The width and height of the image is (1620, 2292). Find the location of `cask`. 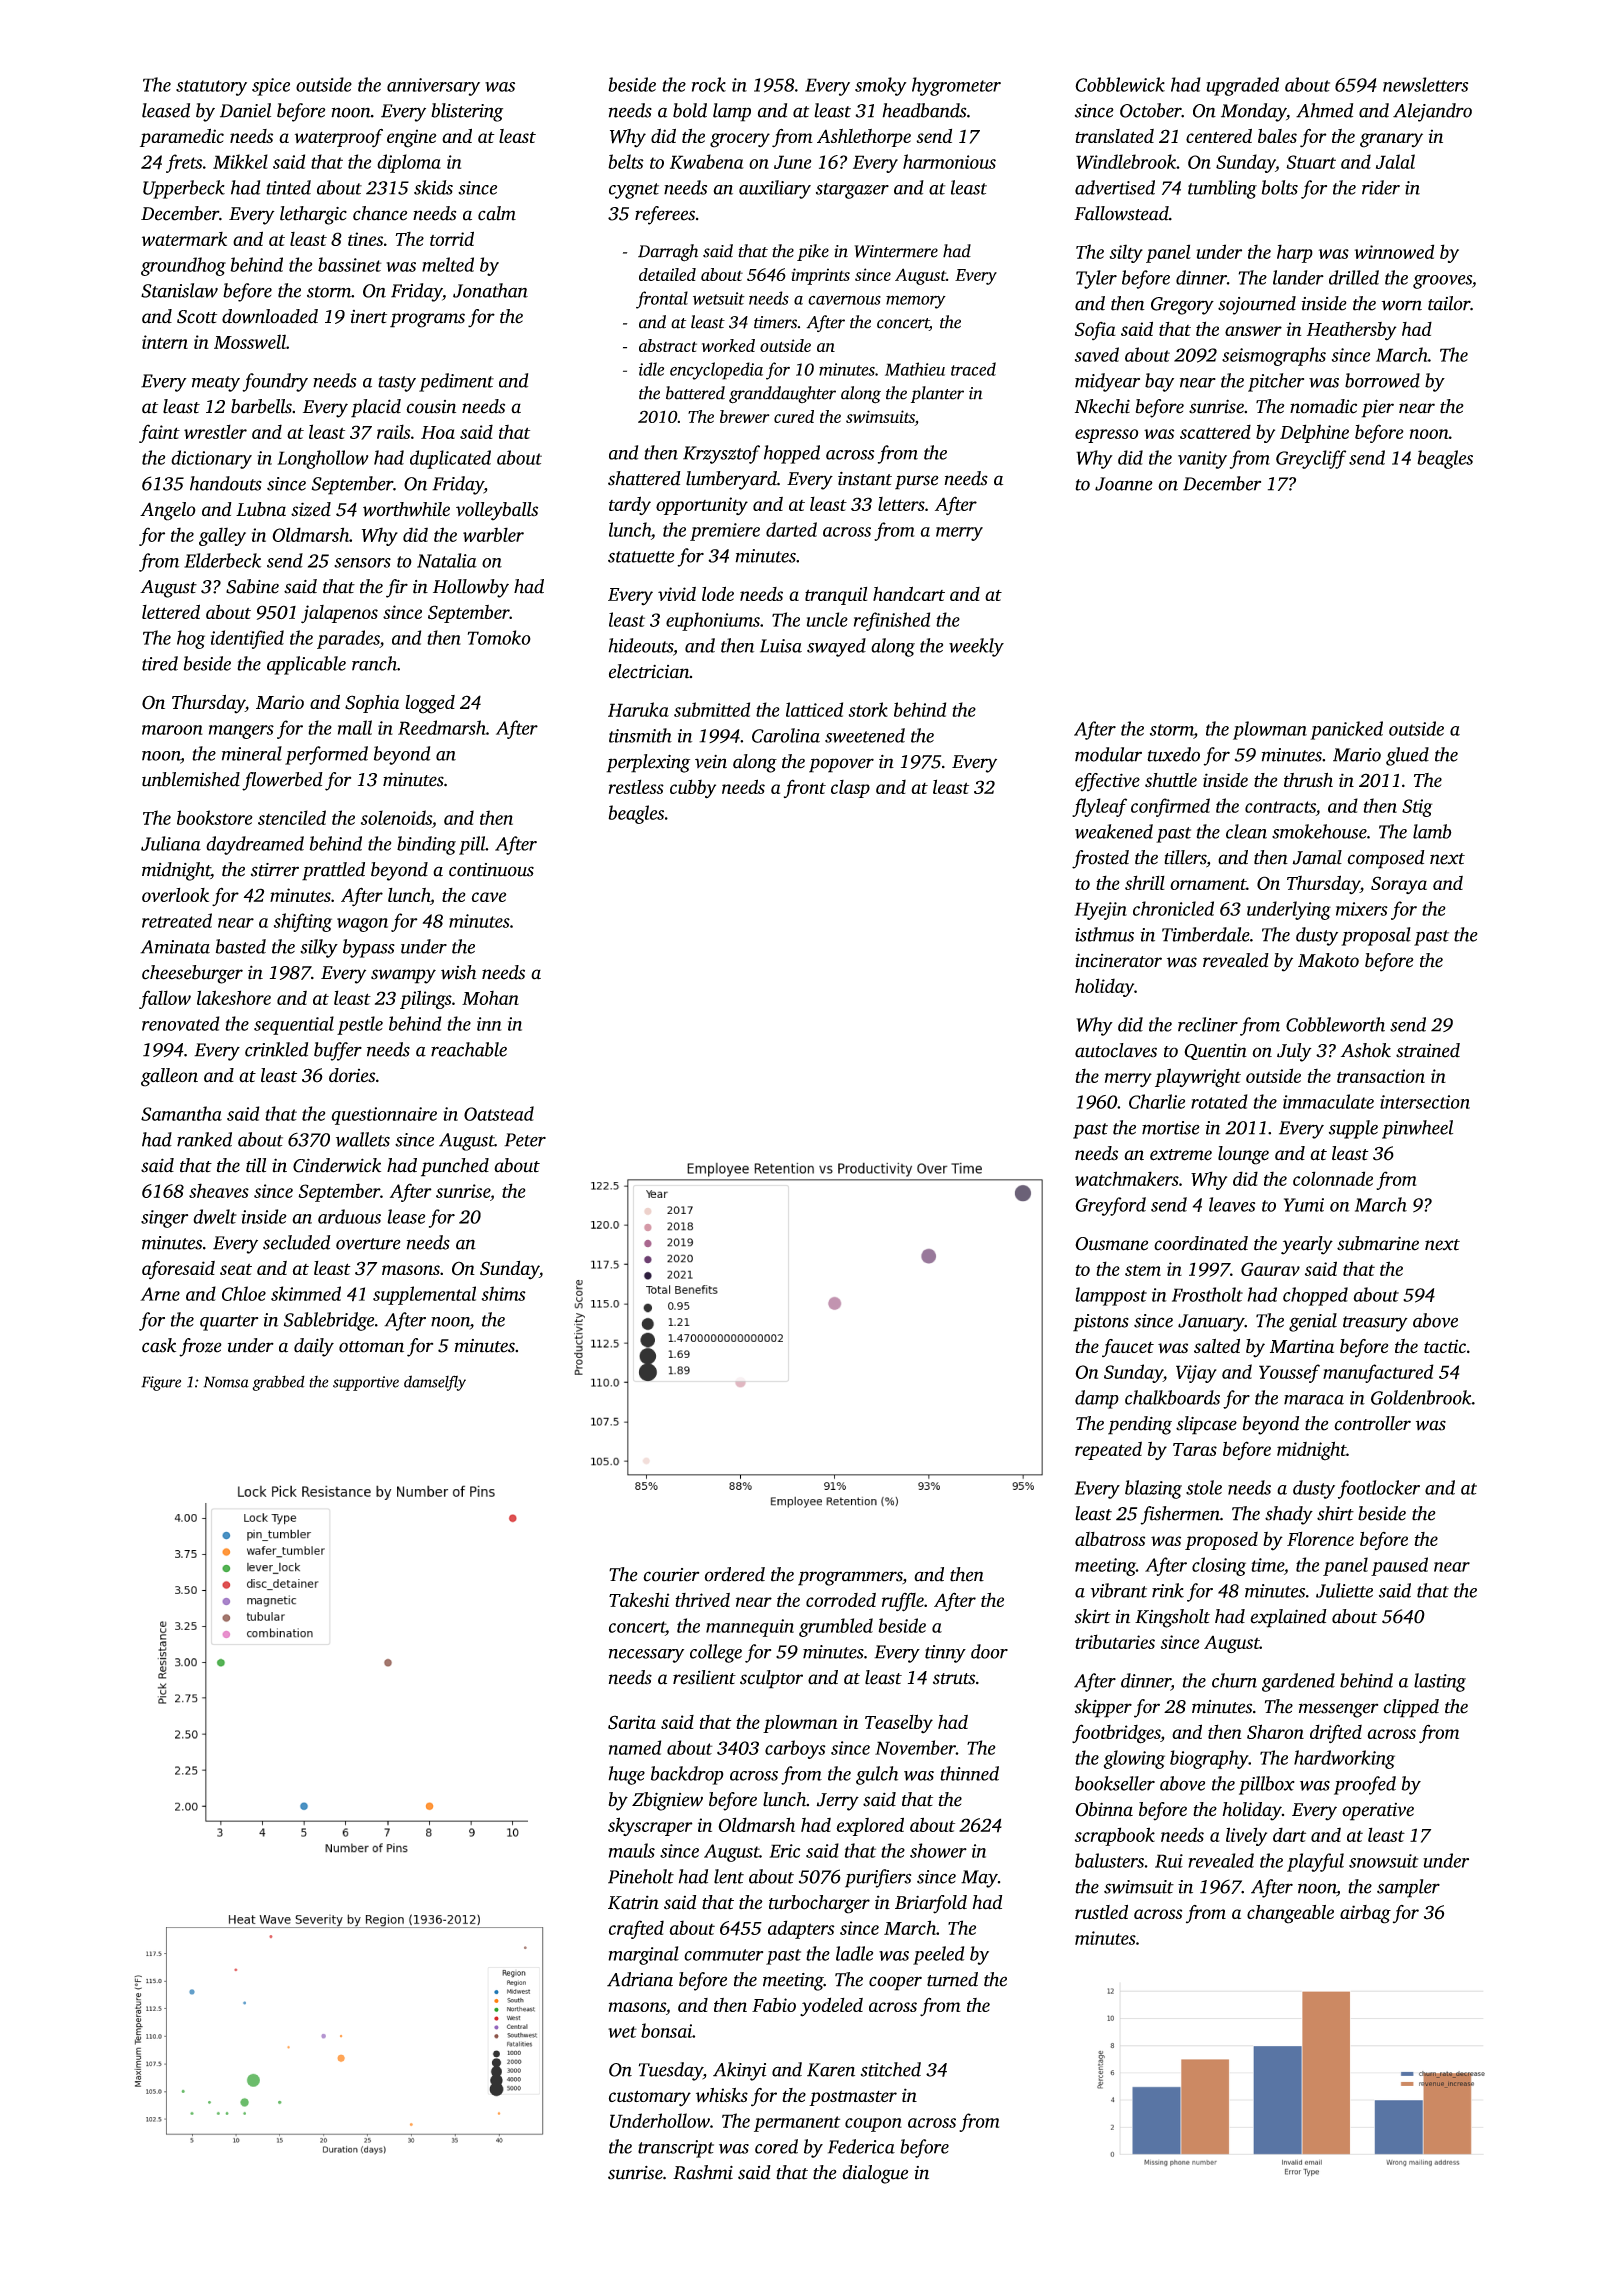

cask is located at coordinates (159, 1345).
